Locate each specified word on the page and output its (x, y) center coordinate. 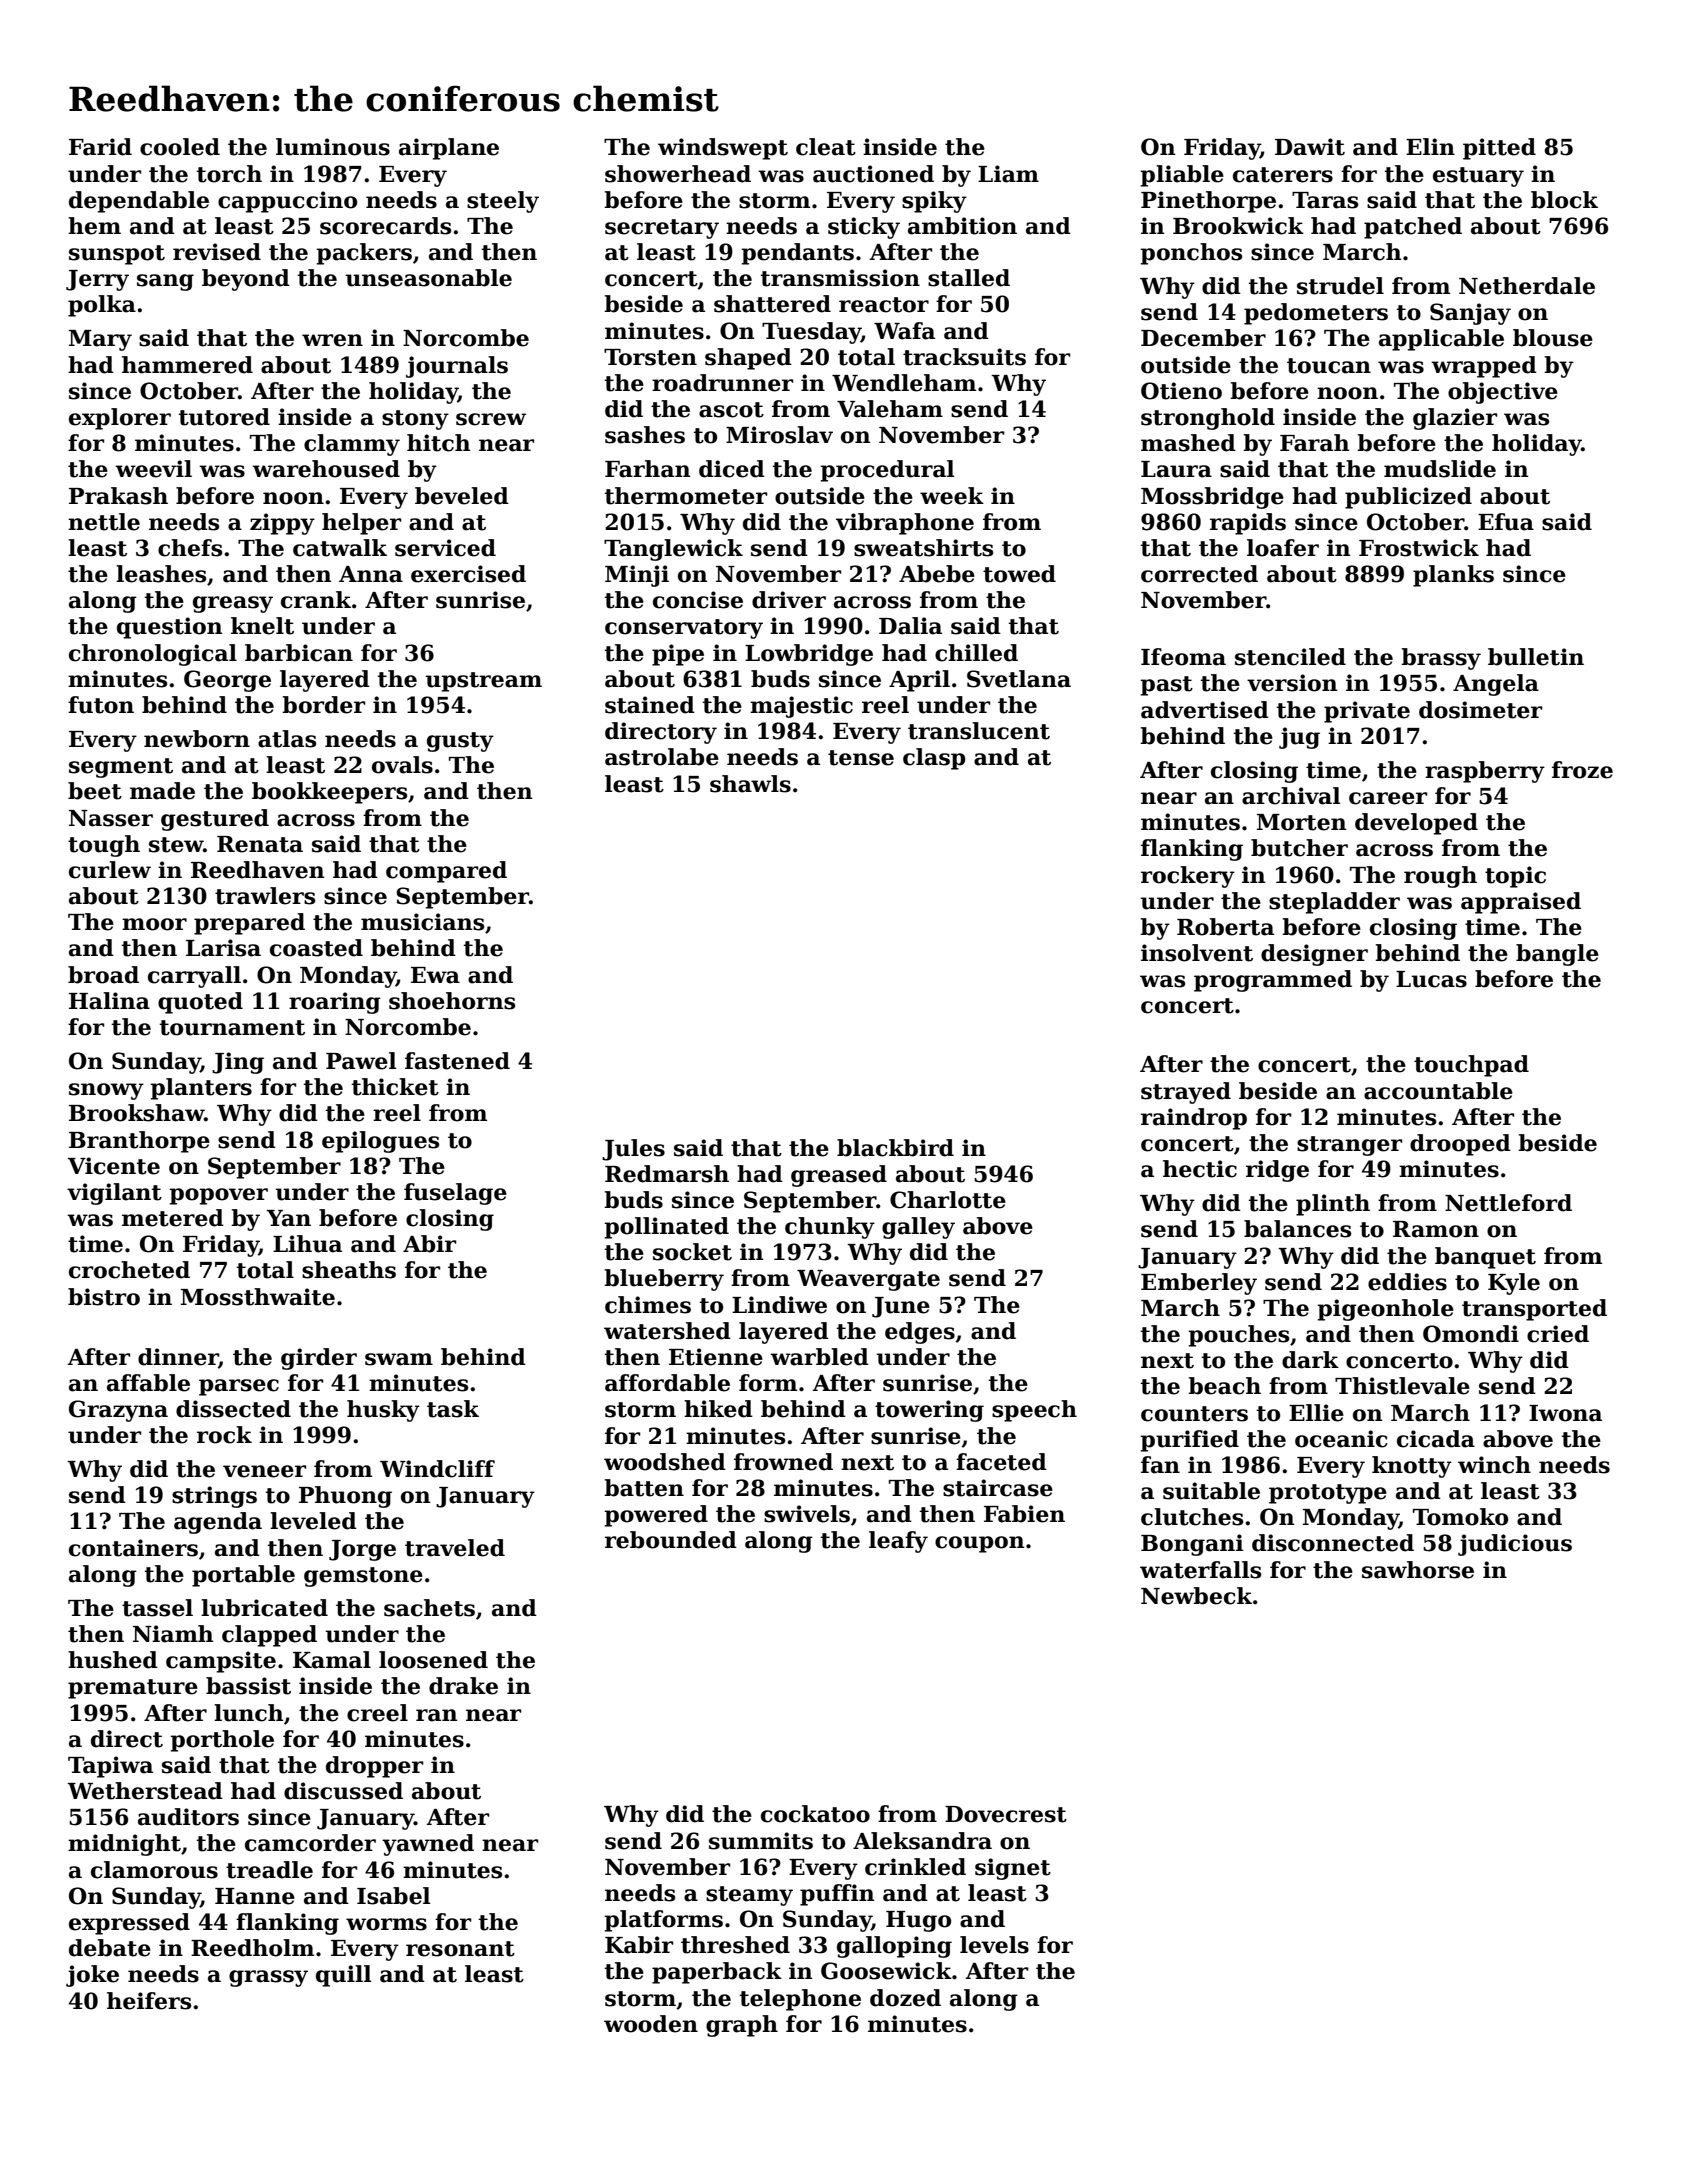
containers (133, 1548)
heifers (149, 2001)
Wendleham (904, 383)
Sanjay (1470, 314)
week (952, 496)
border (323, 705)
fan (1160, 1465)
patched (1413, 228)
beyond (246, 280)
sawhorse (1418, 1570)
